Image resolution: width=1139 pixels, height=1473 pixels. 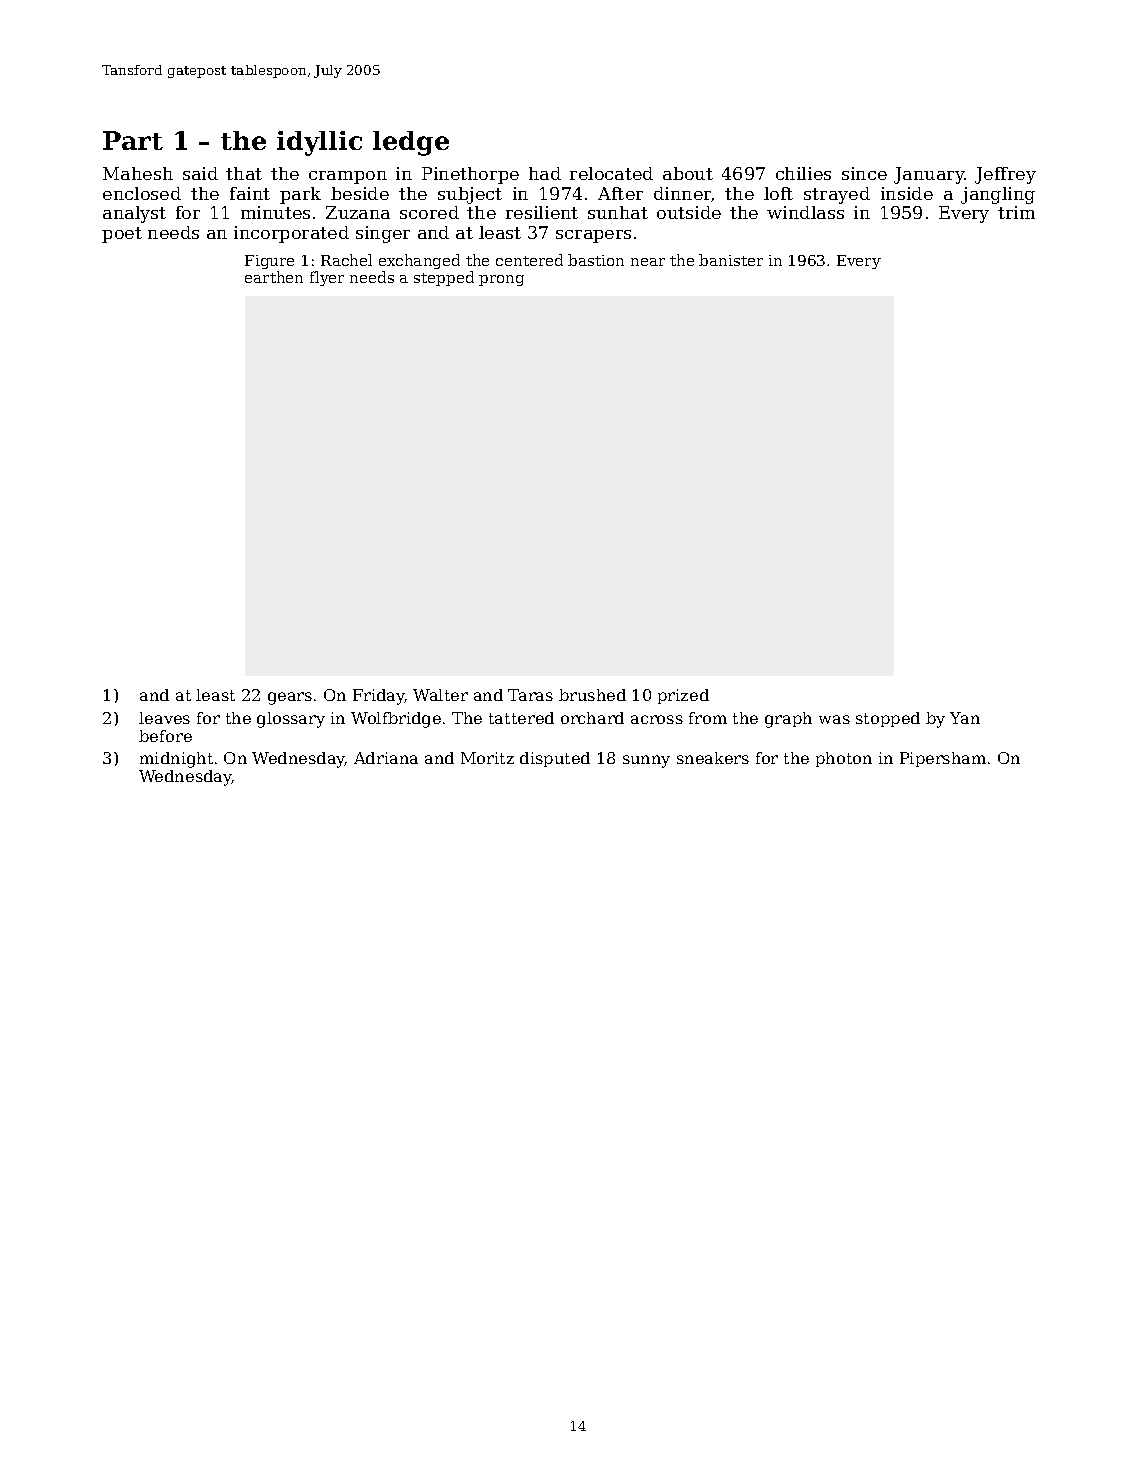 What do you see at coordinates (788, 720) in the document?
I see `graph` at bounding box center [788, 720].
